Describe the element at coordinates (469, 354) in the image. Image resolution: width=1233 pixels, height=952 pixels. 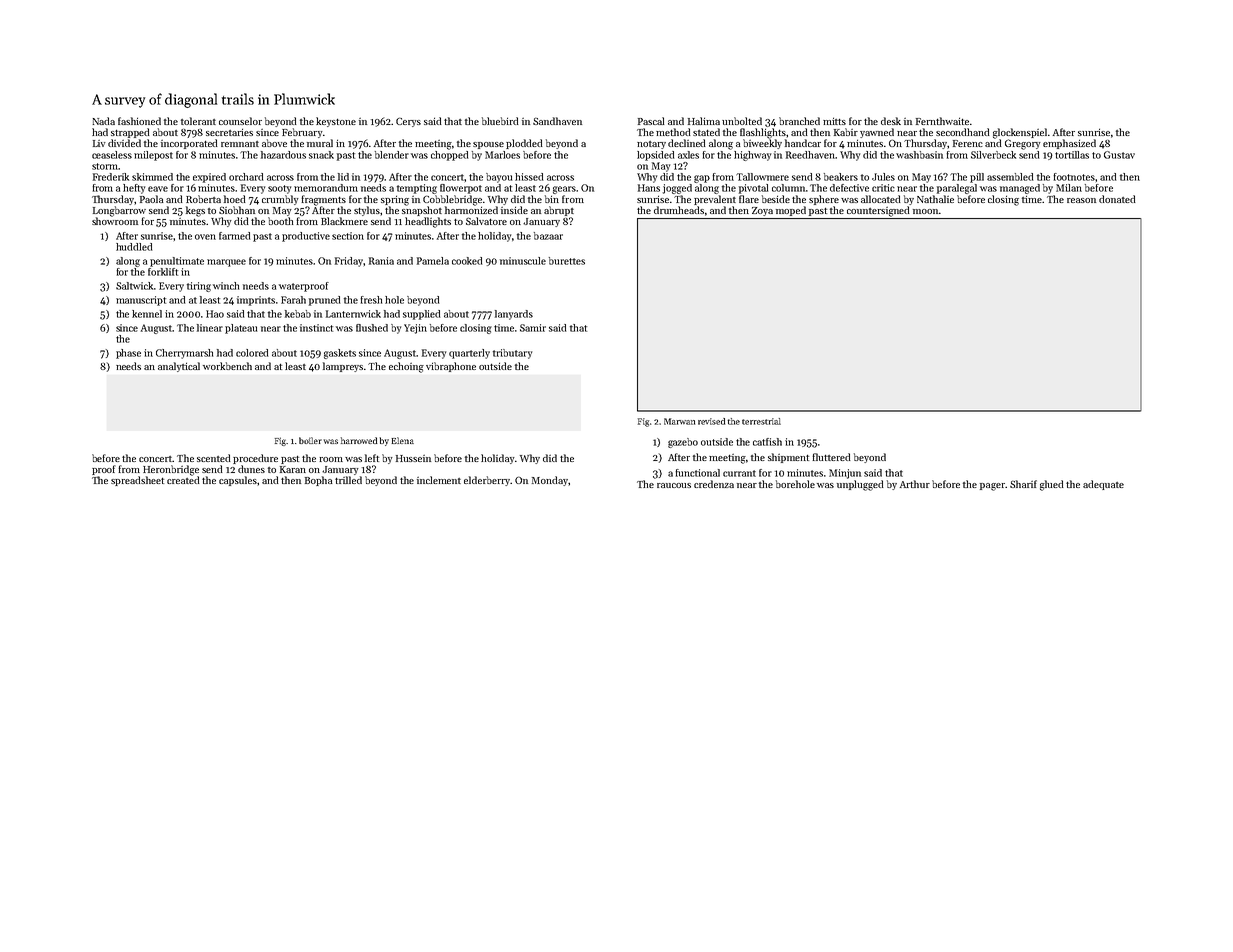
I see `quarterly` at that location.
